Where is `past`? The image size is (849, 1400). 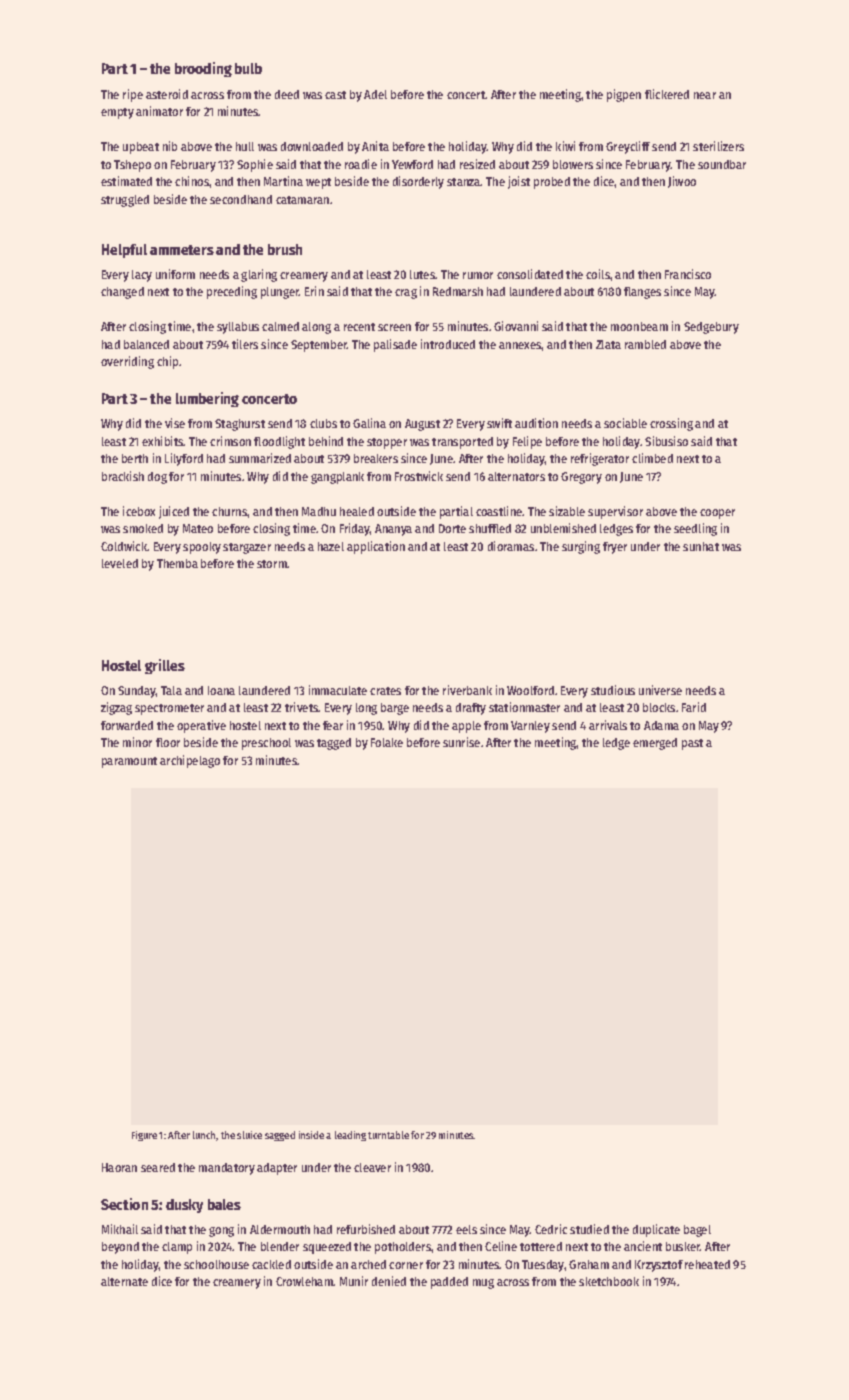 past is located at coordinates (692, 744).
